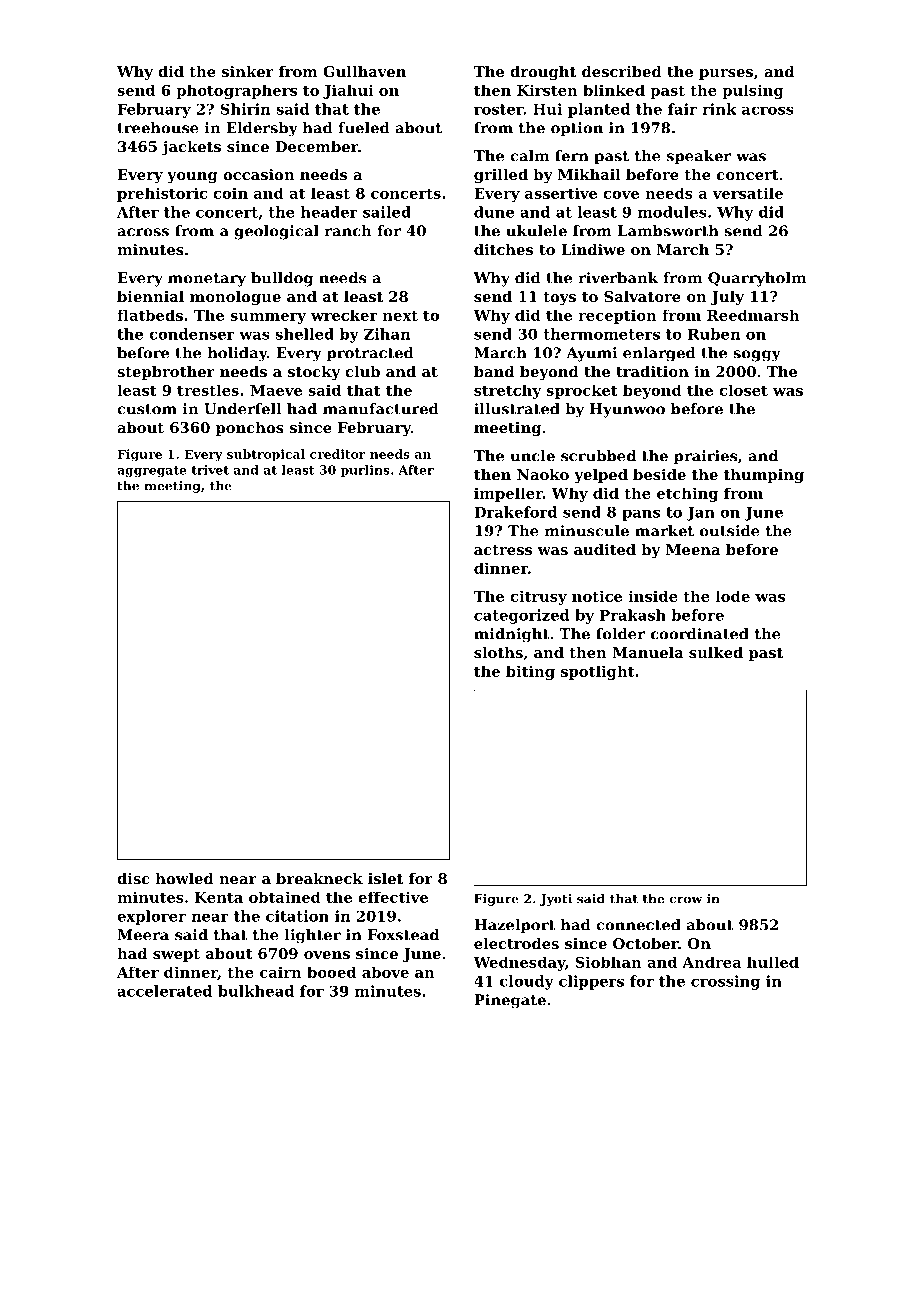 The height and width of the screenshot is (1308, 924). Describe the element at coordinates (685, 900) in the screenshot. I see `crow` at that location.
